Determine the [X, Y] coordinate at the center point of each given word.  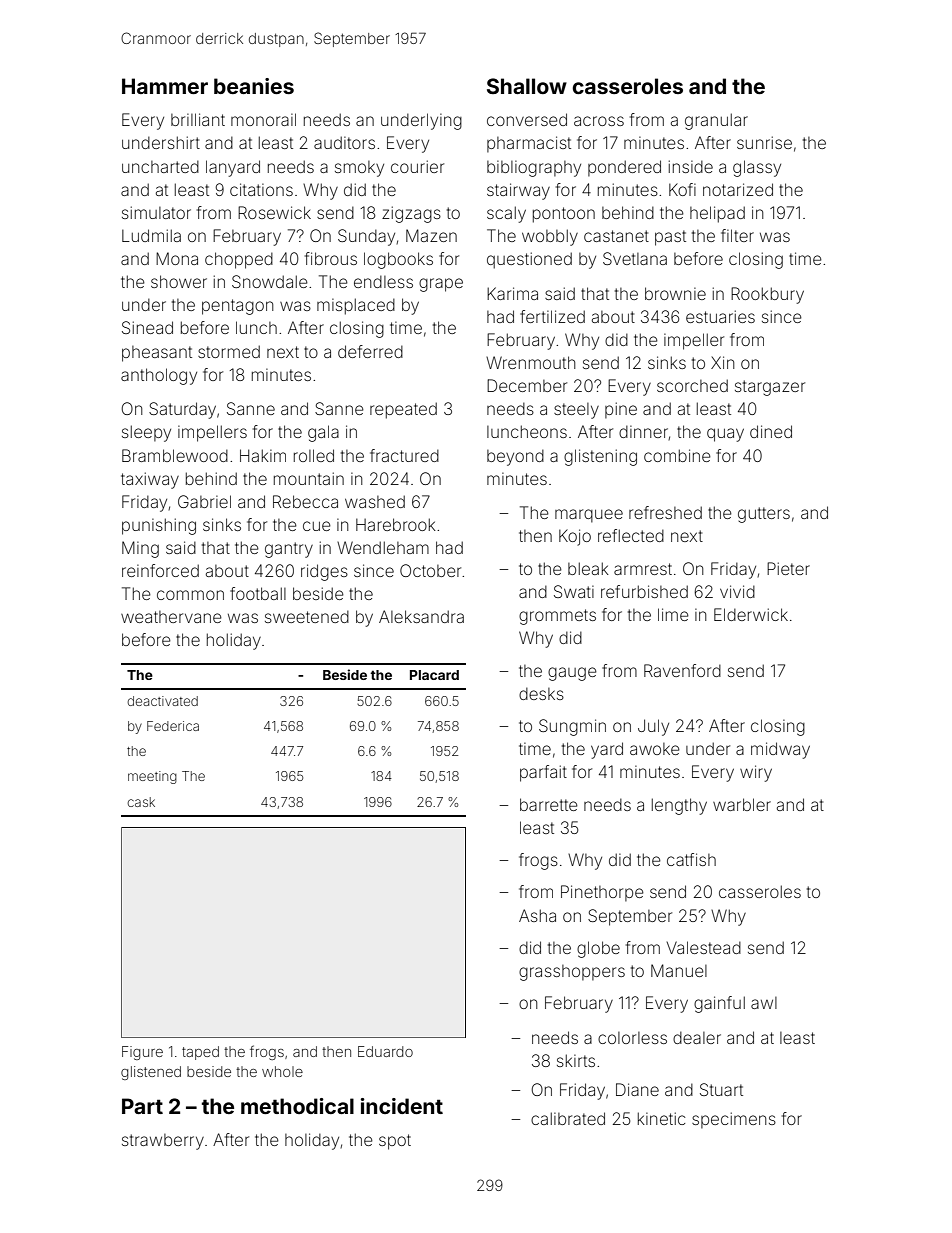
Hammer [165, 86]
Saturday [182, 410]
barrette [549, 804]
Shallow [527, 86]
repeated [403, 410]
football [258, 593]
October [430, 570]
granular [716, 121]
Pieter [788, 568]
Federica [173, 726]
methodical [297, 1106]
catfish [691, 859]
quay [725, 435]
